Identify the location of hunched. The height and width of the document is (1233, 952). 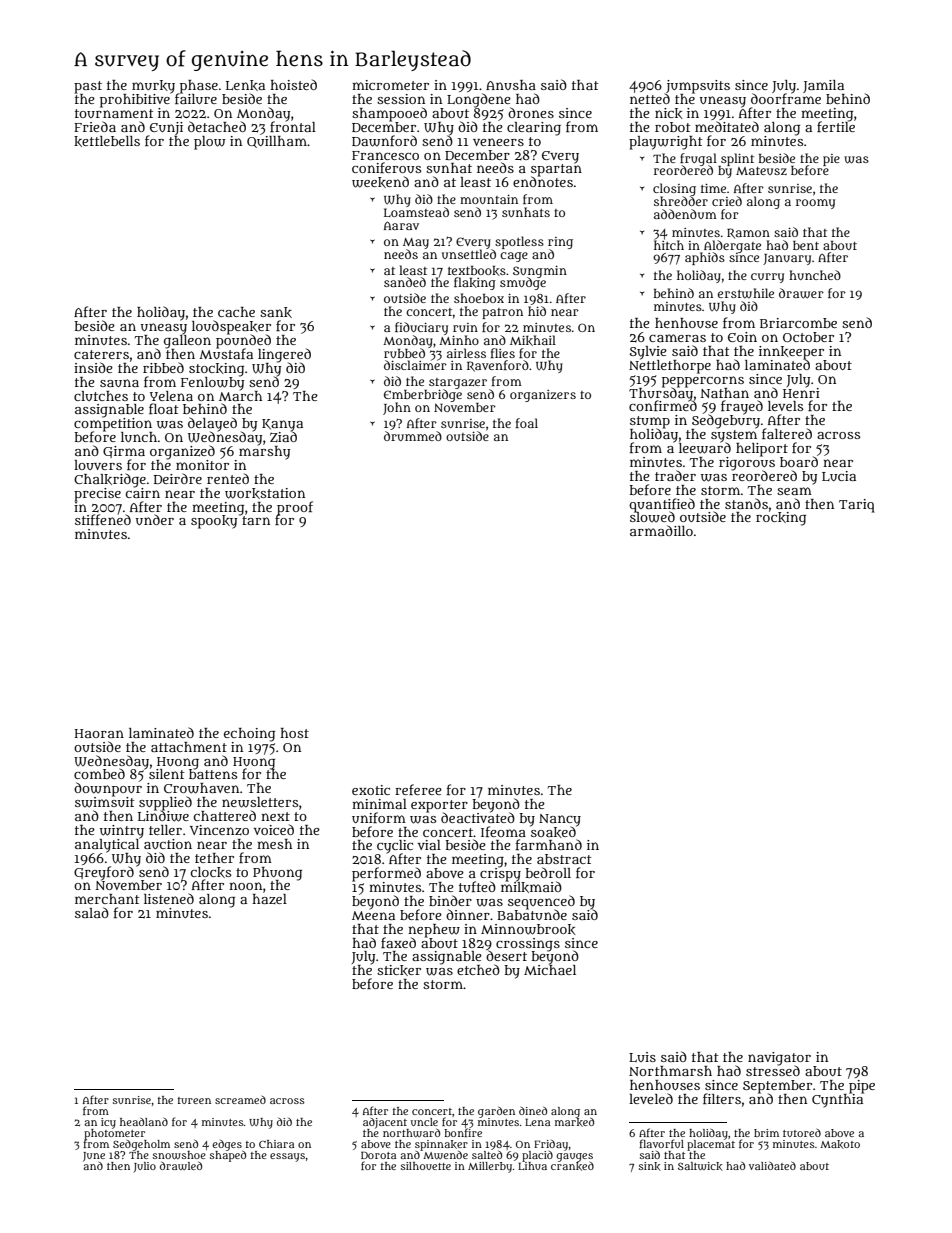
(815, 275).
